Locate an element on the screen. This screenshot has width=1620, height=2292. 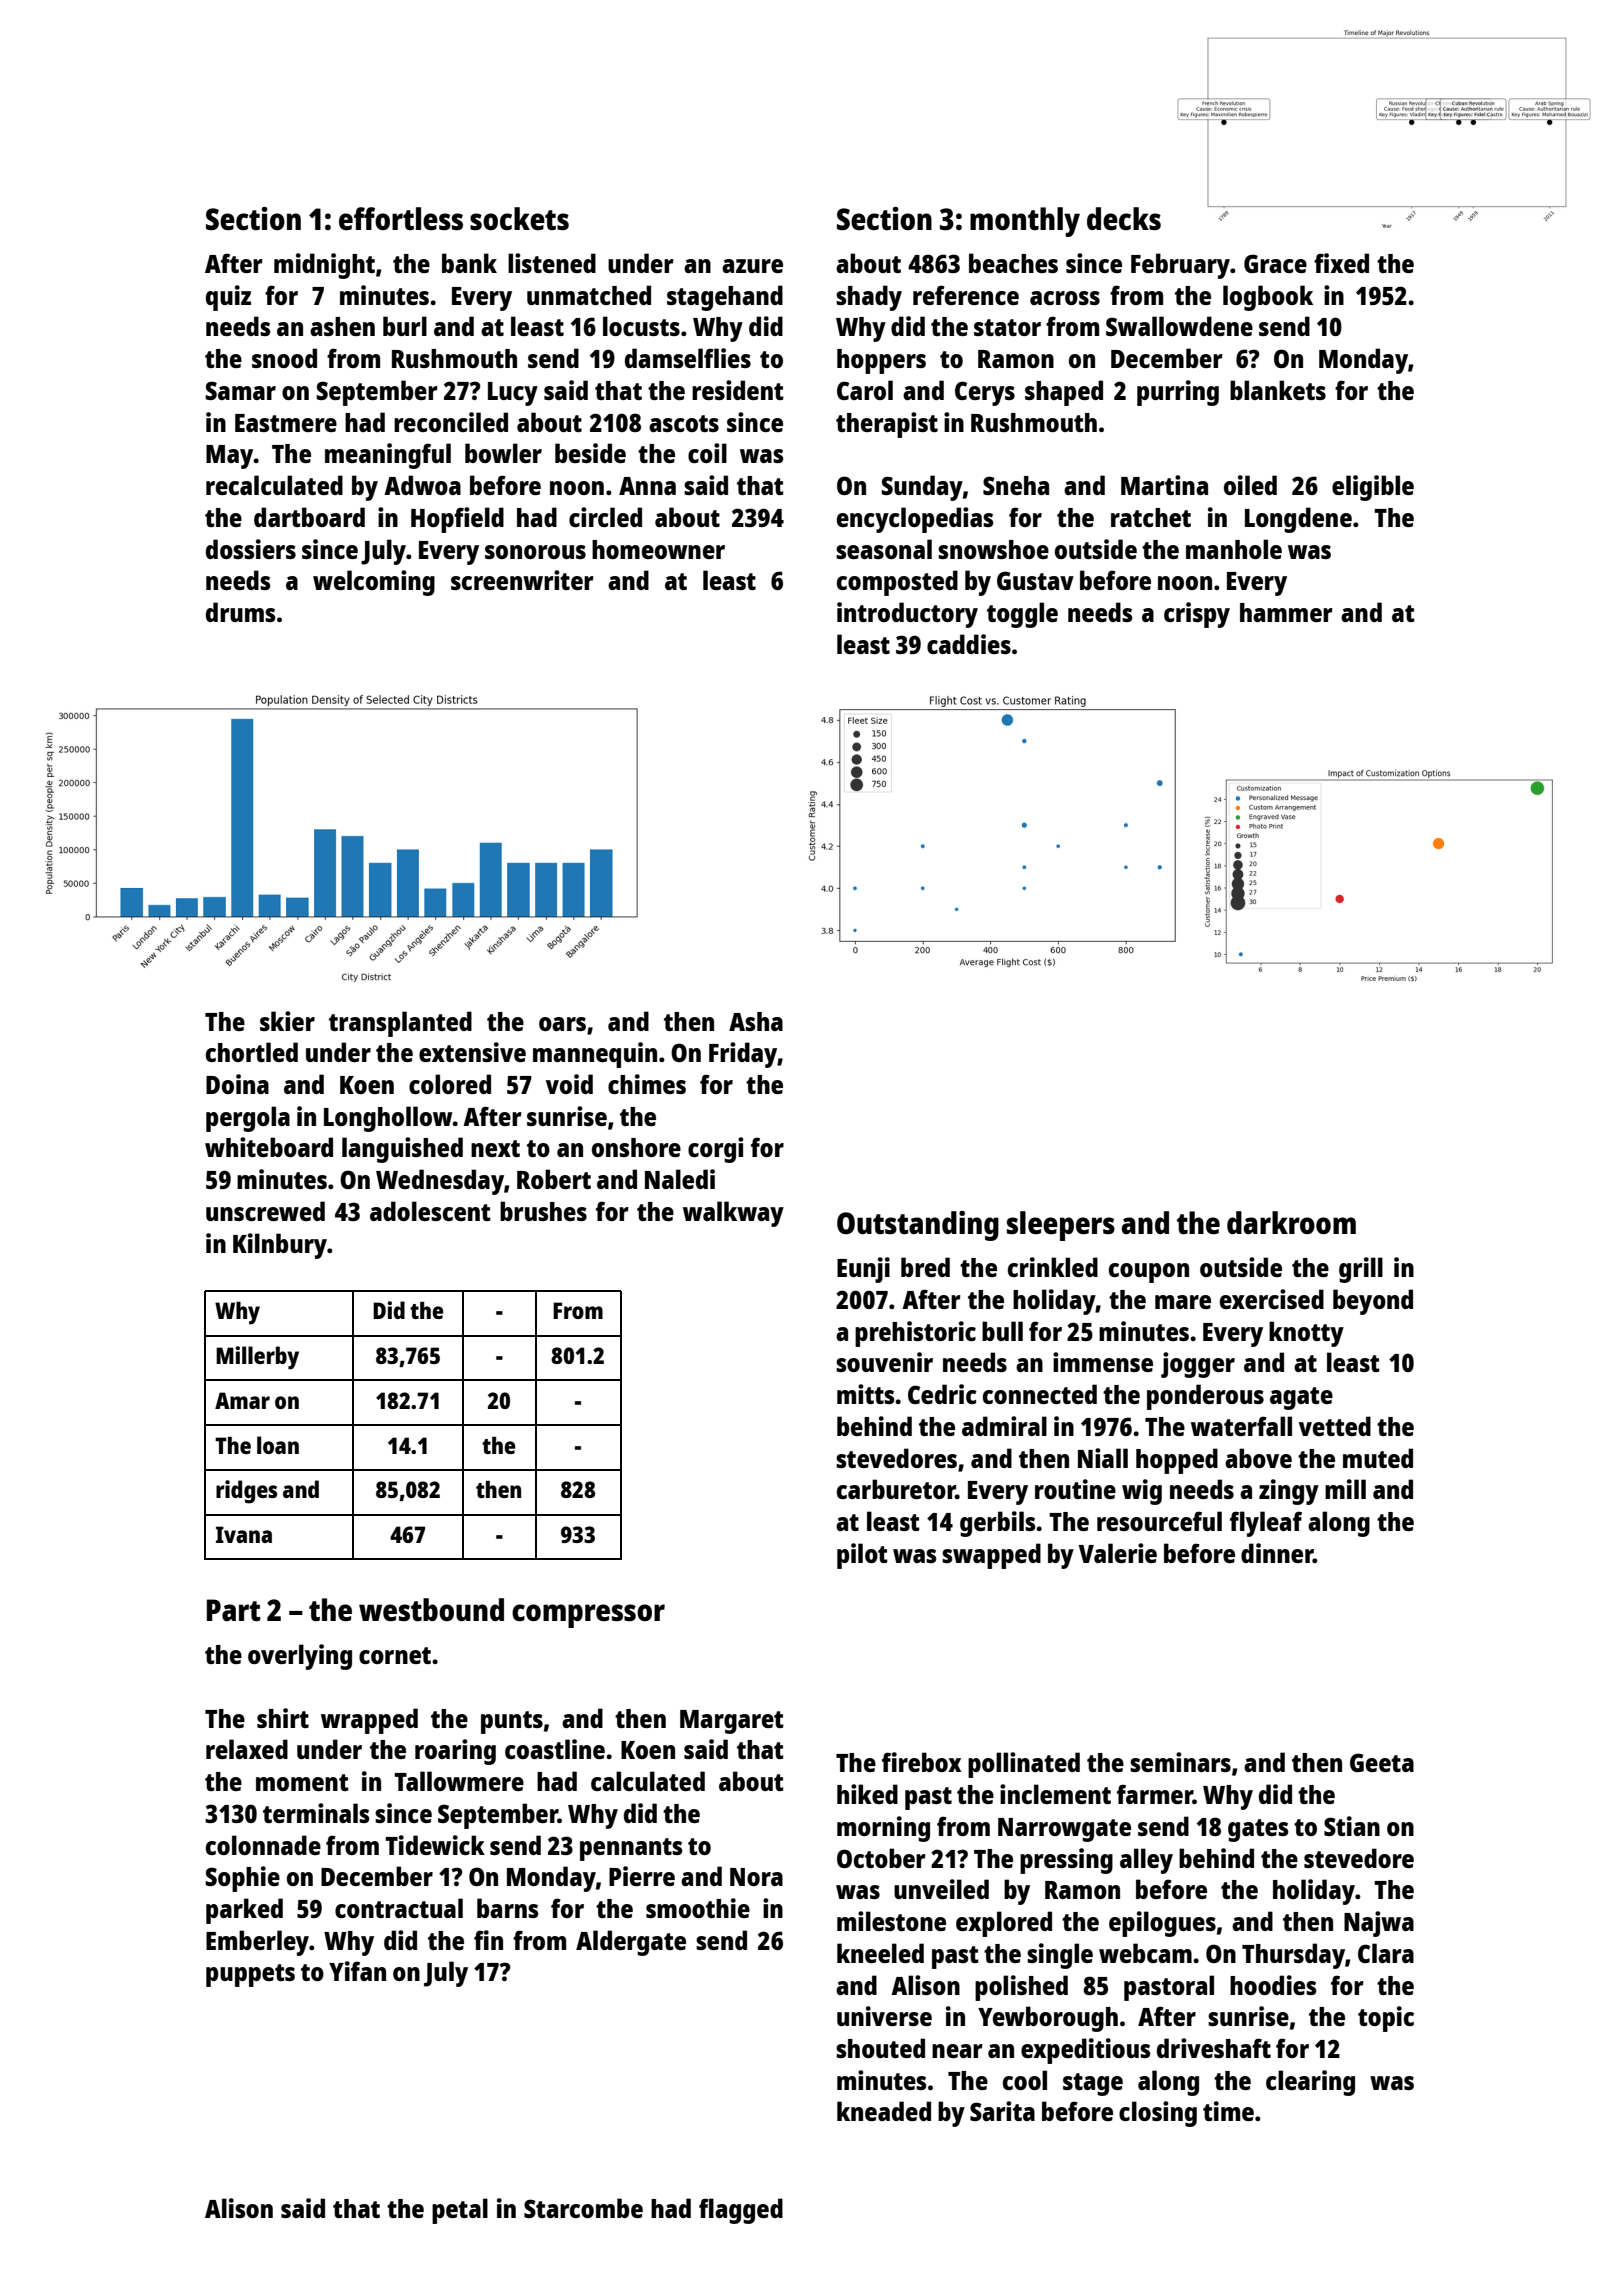
Part is located at coordinates (233, 1610).
